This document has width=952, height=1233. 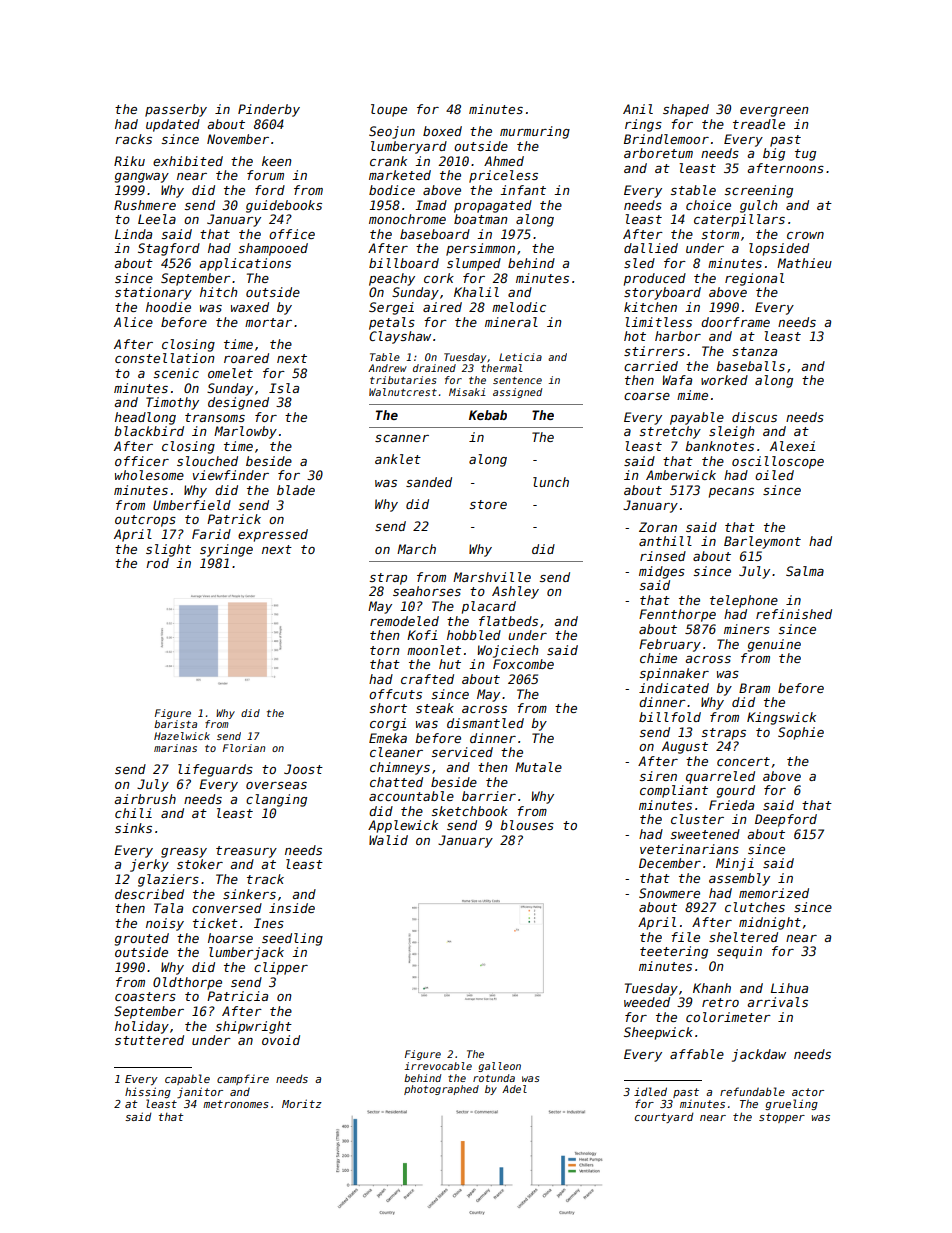 What do you see at coordinates (493, 206) in the document?
I see `propagated` at bounding box center [493, 206].
